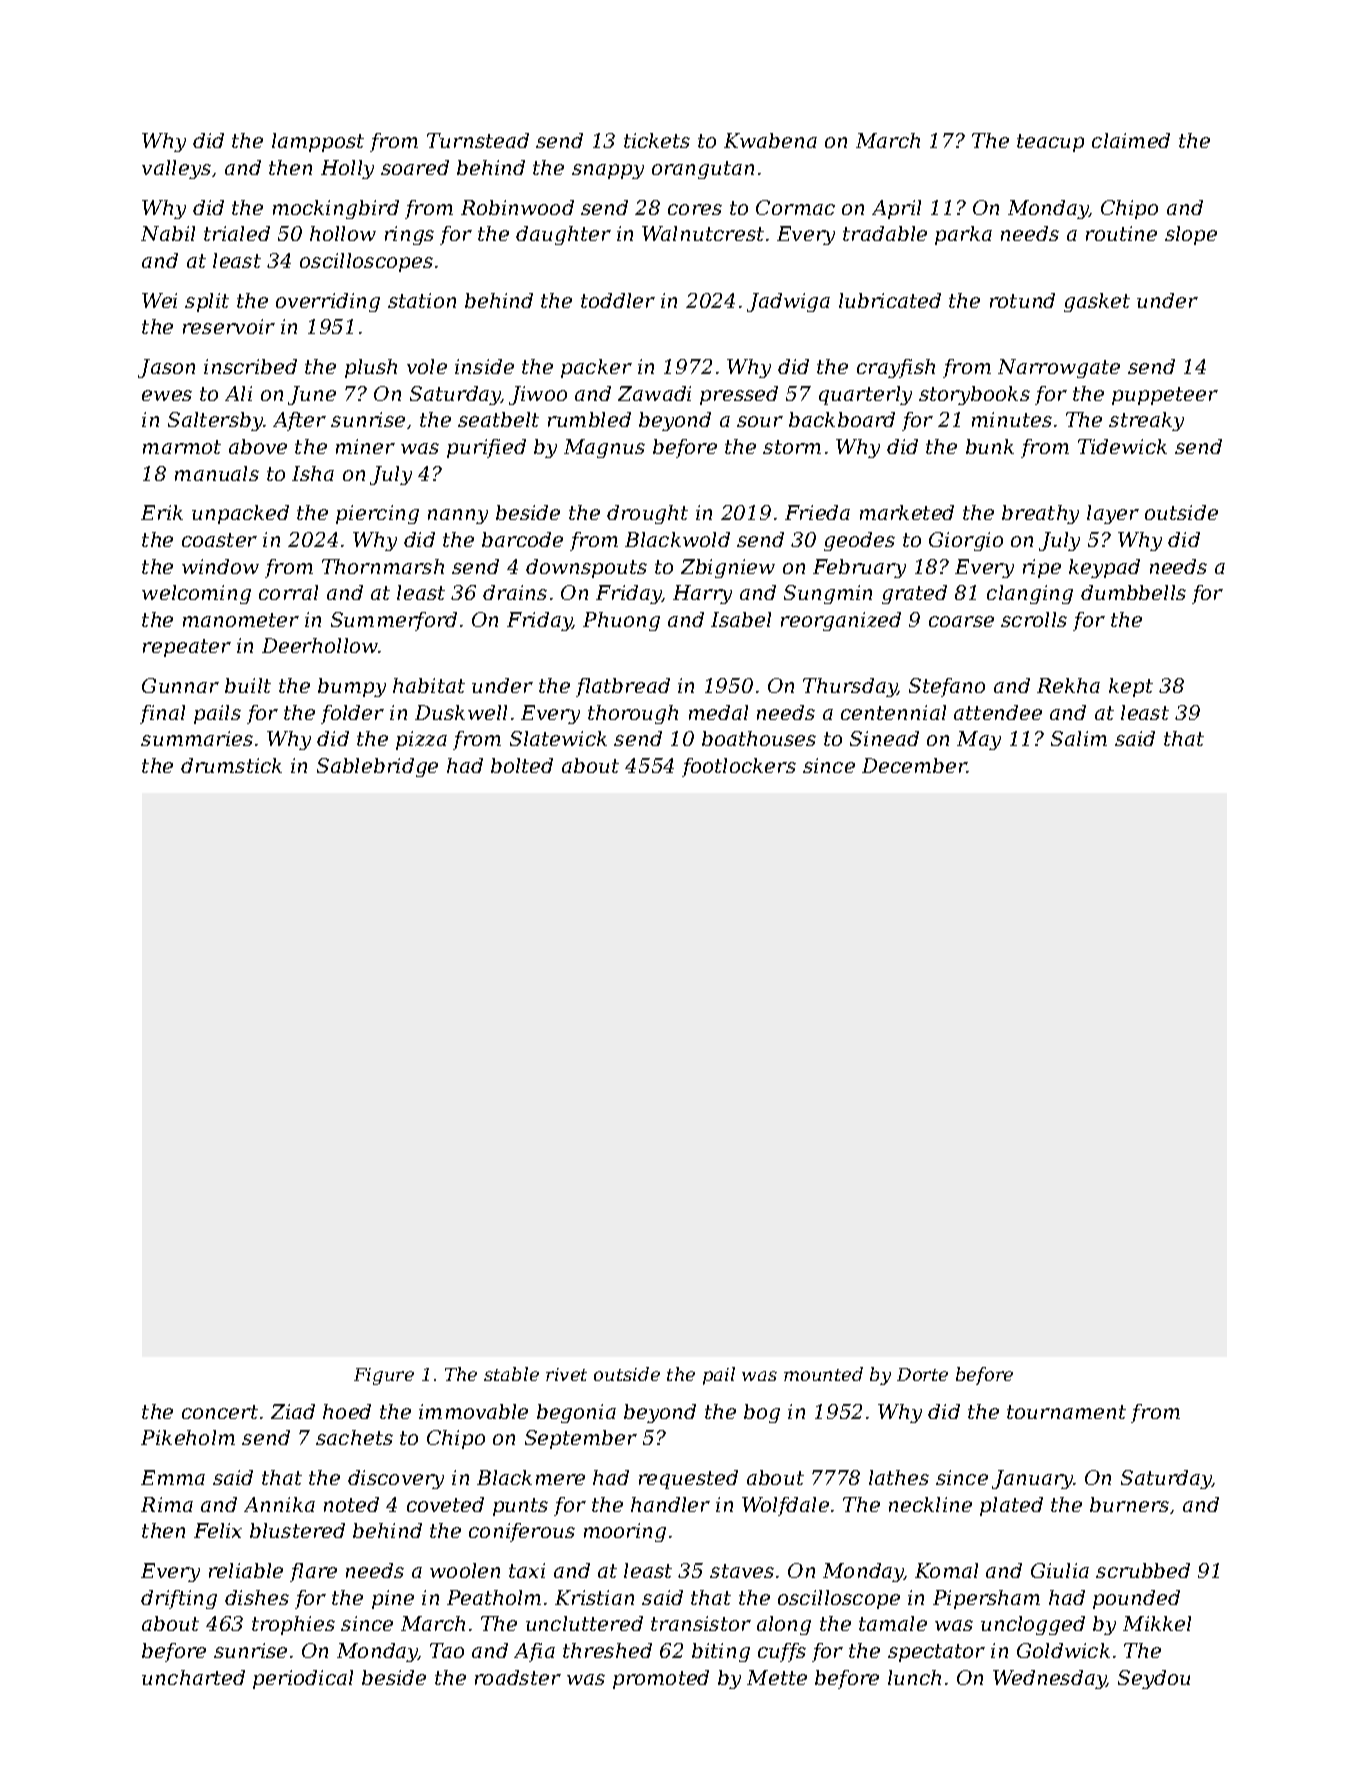 The image size is (1369, 1772). Describe the element at coordinates (1131, 140) in the image. I see `claimed` at that location.
